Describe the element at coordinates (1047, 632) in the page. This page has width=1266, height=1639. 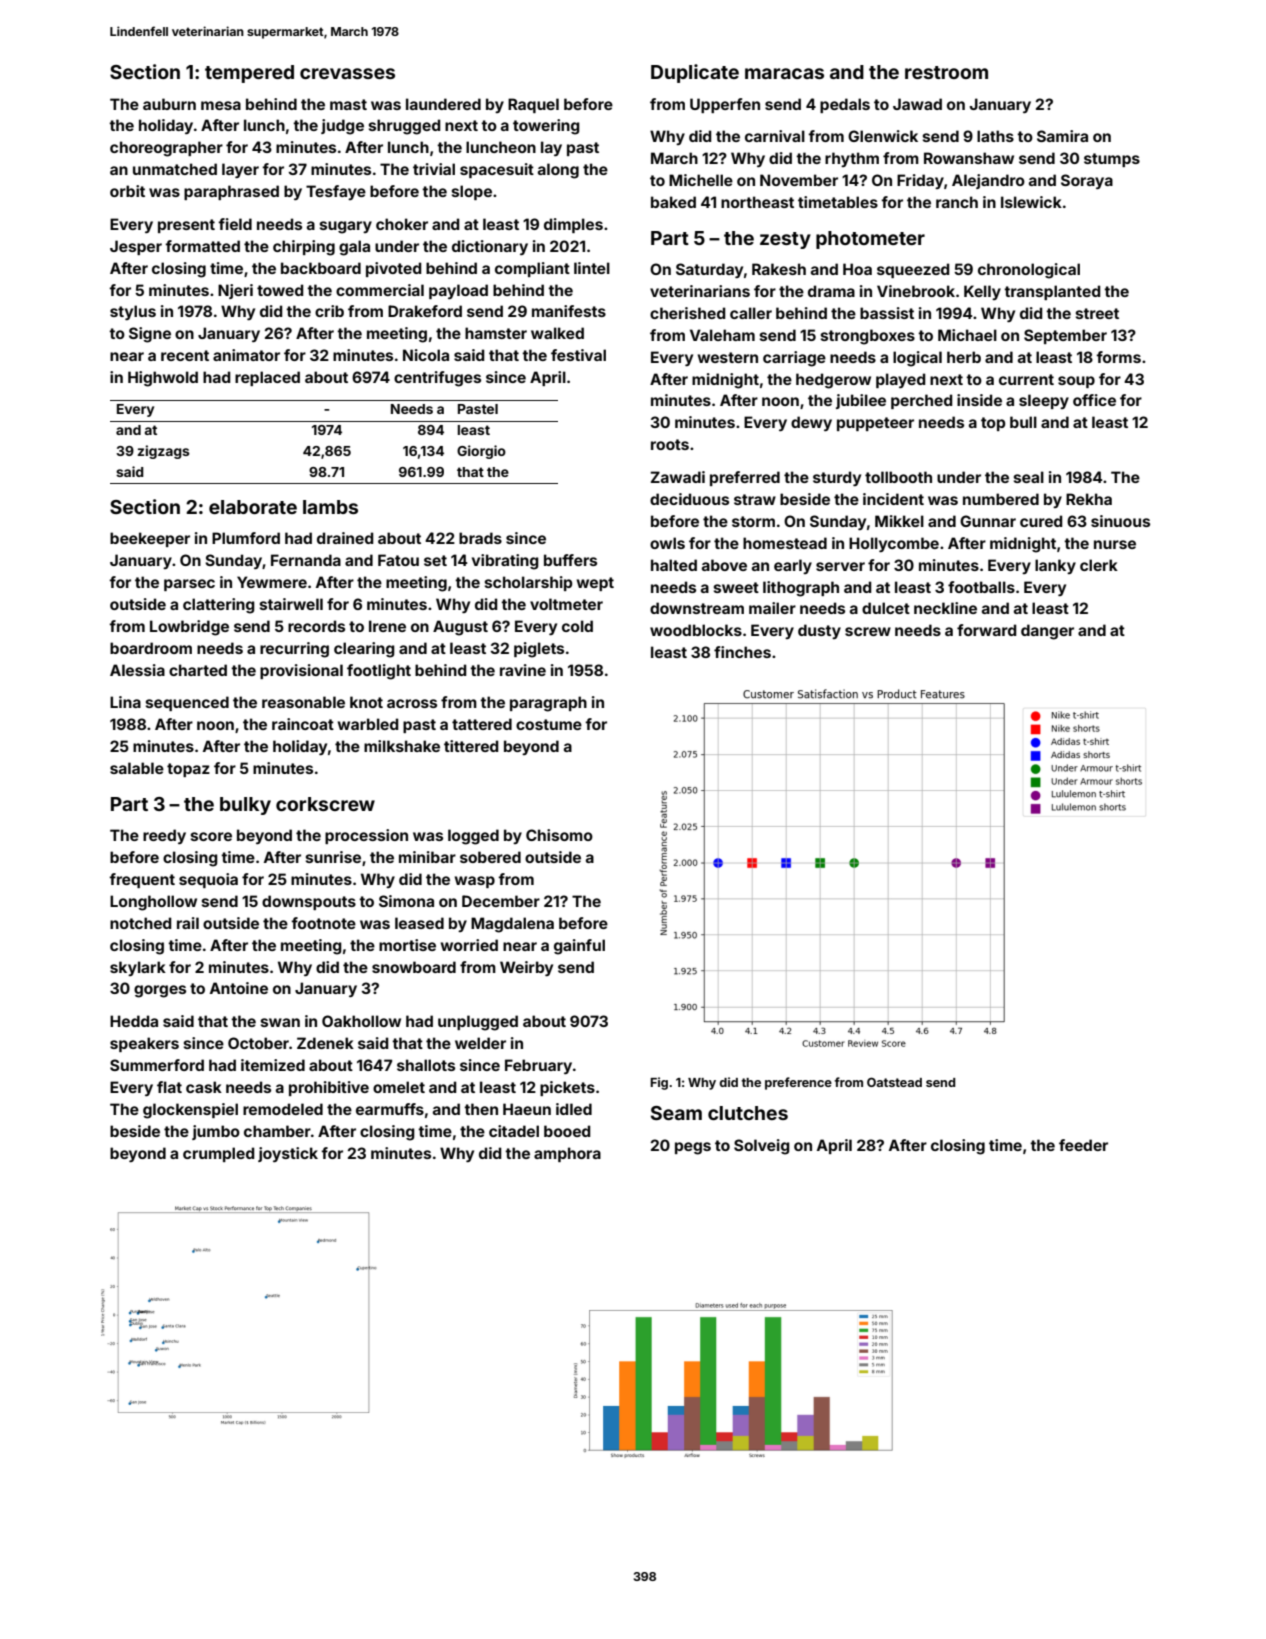
I see `danger` at that location.
